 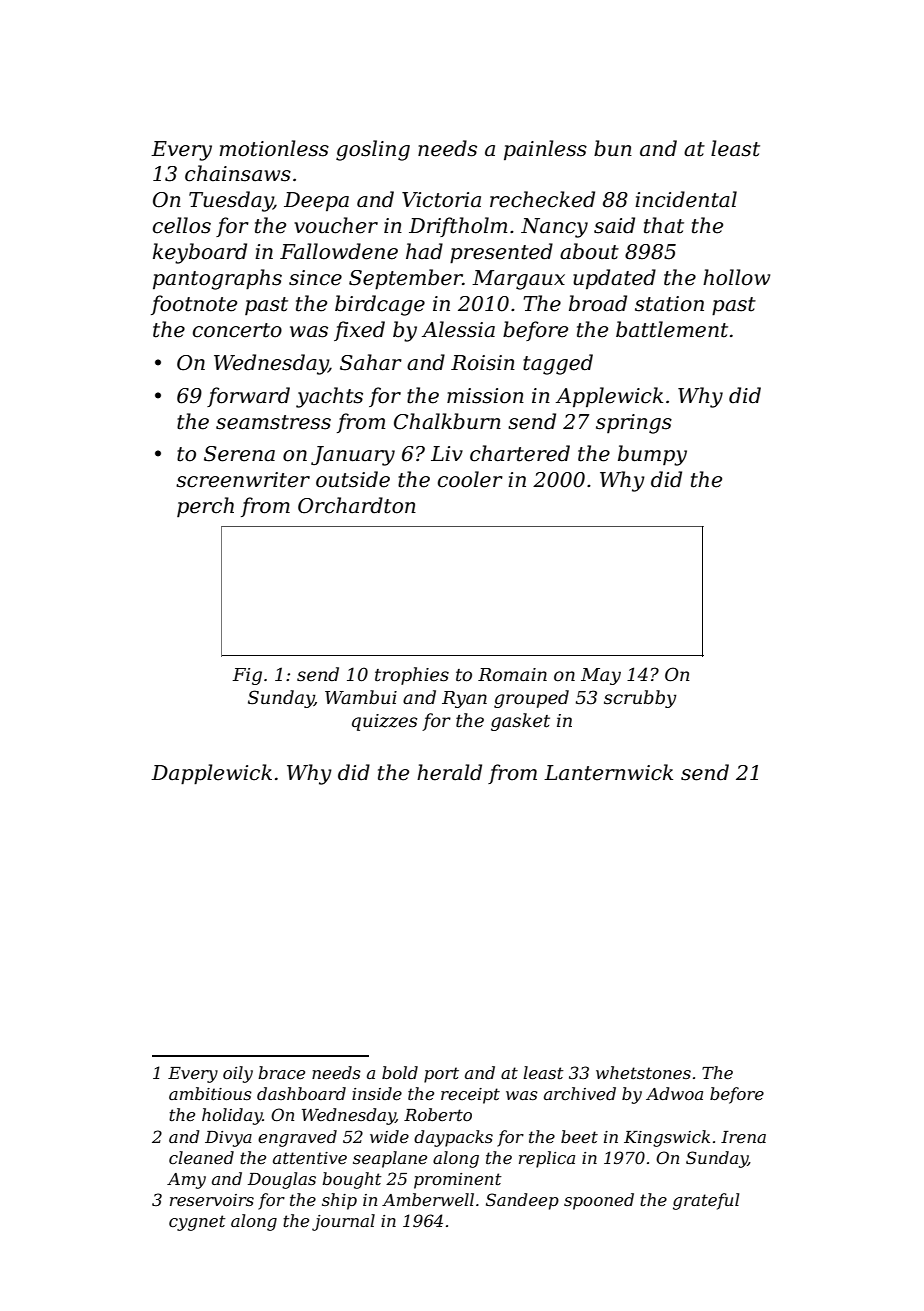 What do you see at coordinates (377, 1093) in the page?
I see `inside` at bounding box center [377, 1093].
